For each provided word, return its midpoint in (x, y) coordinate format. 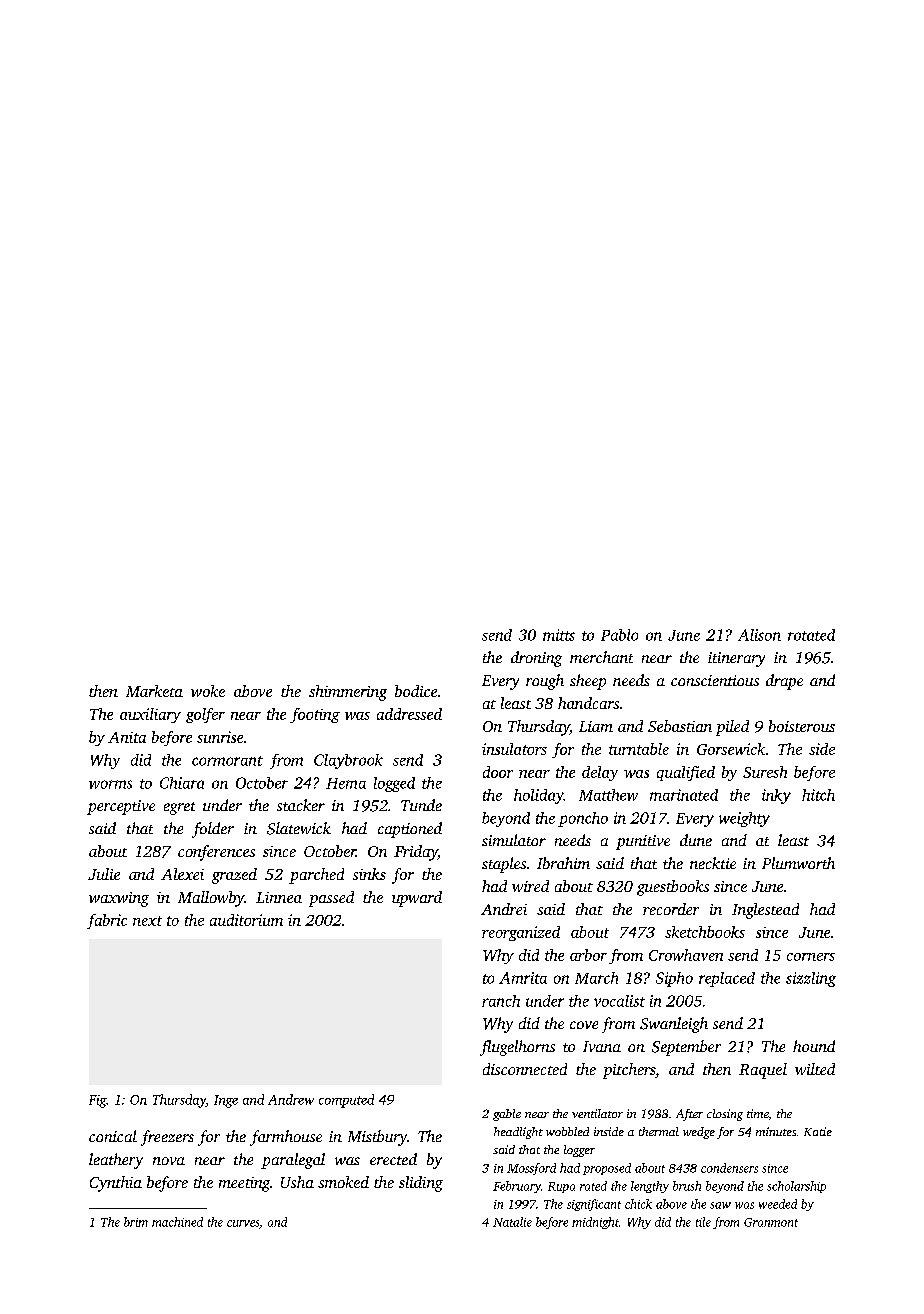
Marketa (154, 691)
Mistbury (377, 1138)
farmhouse (286, 1138)
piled (732, 728)
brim (136, 1222)
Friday (416, 853)
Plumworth (798, 863)
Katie (818, 1131)
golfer (205, 715)
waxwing (119, 899)
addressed (409, 714)
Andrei (504, 909)
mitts (559, 635)
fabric (107, 921)
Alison (759, 635)
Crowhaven (686, 955)
